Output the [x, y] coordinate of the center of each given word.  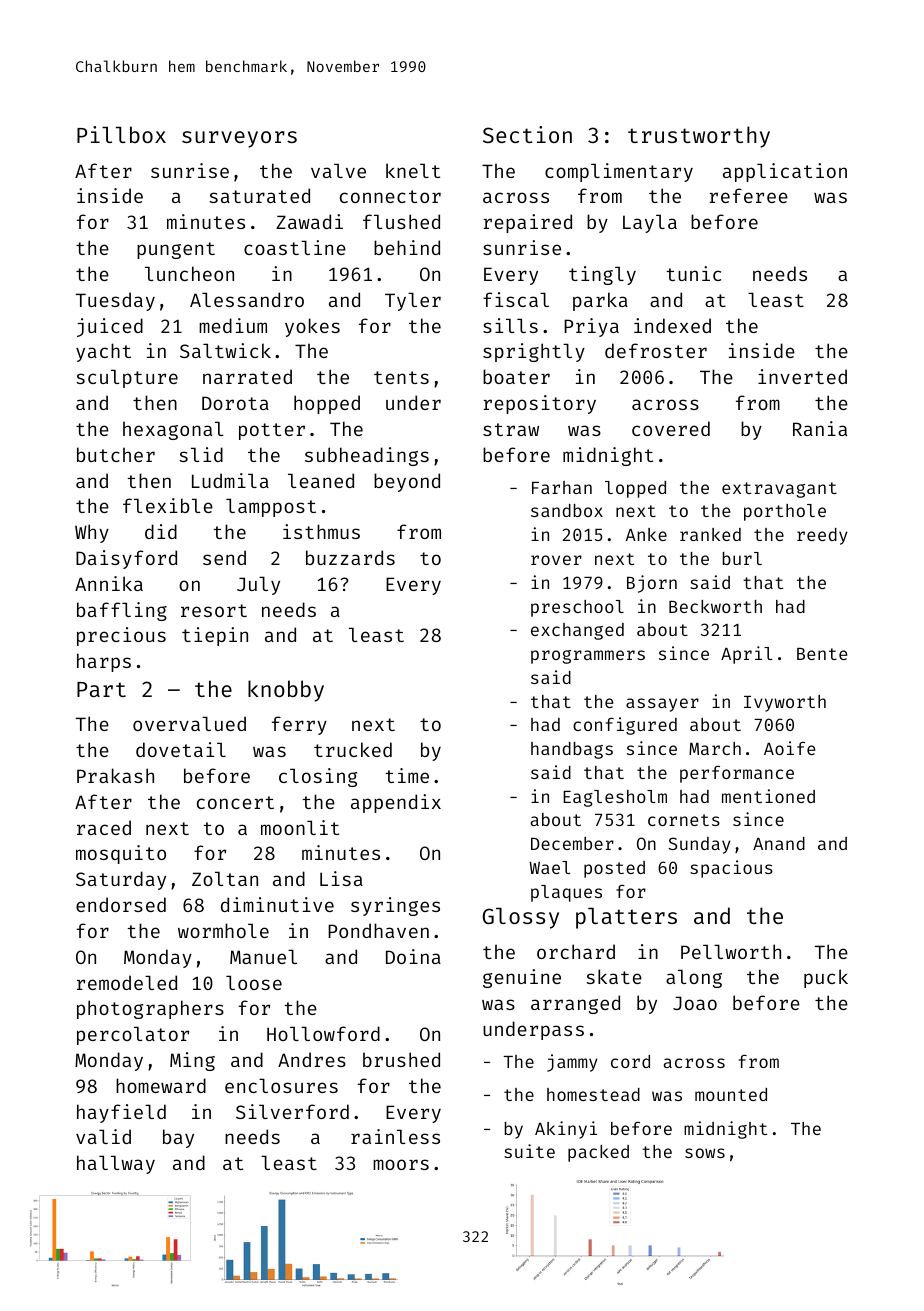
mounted [731, 1094]
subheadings [367, 456]
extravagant [779, 490]
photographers [150, 1009]
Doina [413, 956]
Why [92, 533]
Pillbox [121, 134]
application [785, 172]
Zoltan [225, 878]
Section [527, 134]
